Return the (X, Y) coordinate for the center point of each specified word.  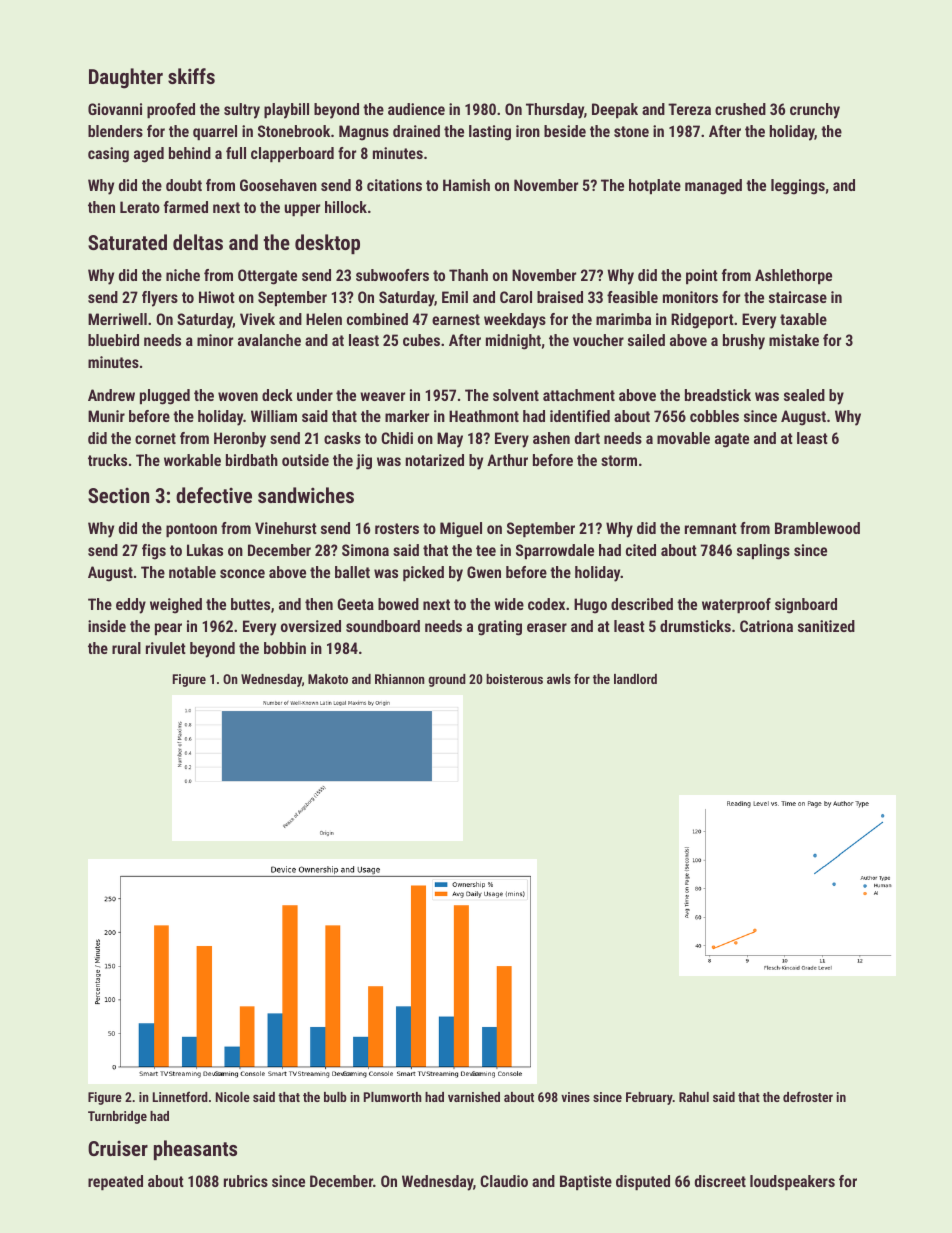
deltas (198, 242)
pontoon (191, 530)
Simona (365, 550)
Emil (455, 297)
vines (575, 1097)
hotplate (655, 186)
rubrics (246, 1181)
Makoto (328, 679)
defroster (808, 1096)
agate (732, 440)
